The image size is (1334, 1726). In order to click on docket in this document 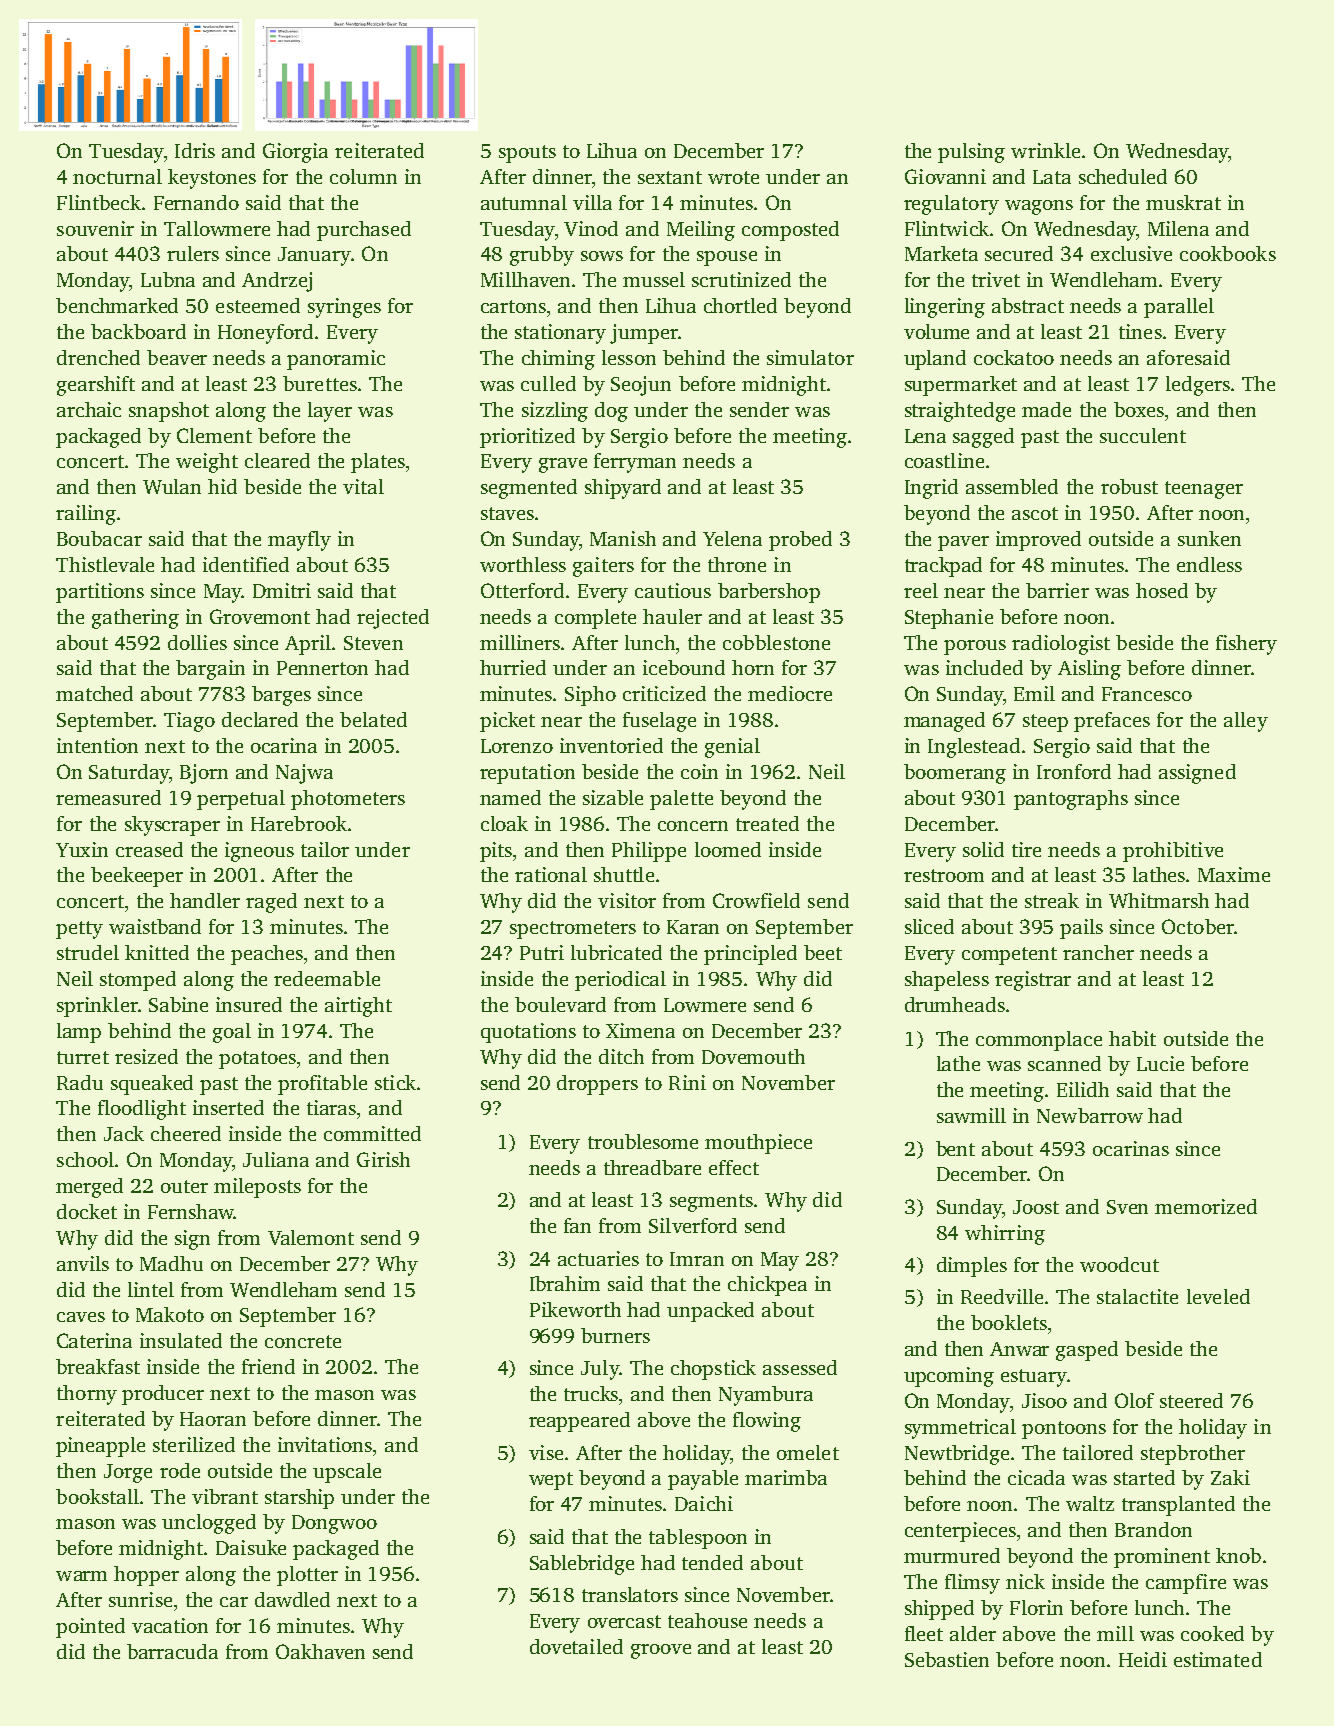, I will do `click(87, 1211)`.
